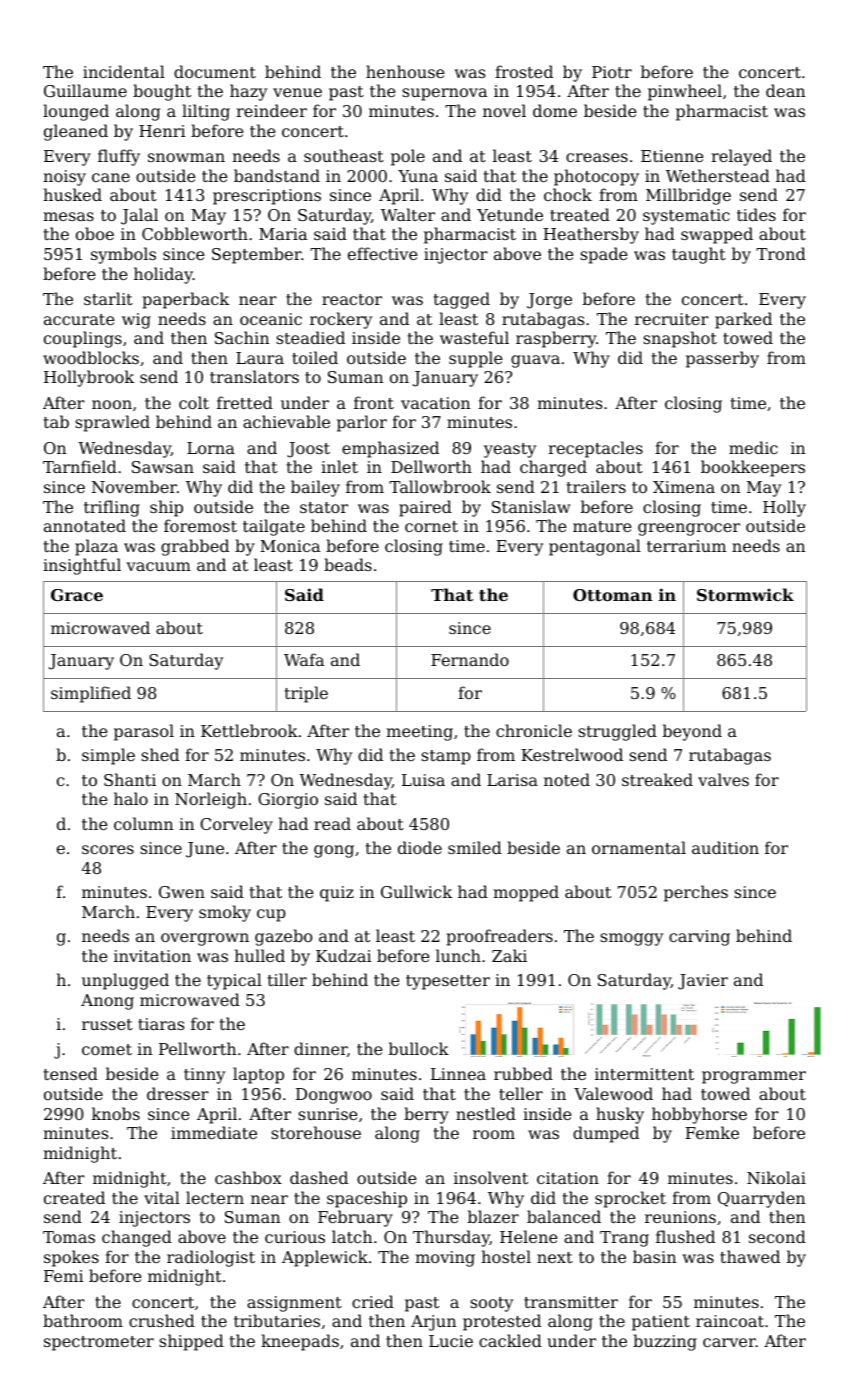 Image resolution: width=849 pixels, height=1400 pixels. I want to click on spectrometer, so click(99, 1343).
